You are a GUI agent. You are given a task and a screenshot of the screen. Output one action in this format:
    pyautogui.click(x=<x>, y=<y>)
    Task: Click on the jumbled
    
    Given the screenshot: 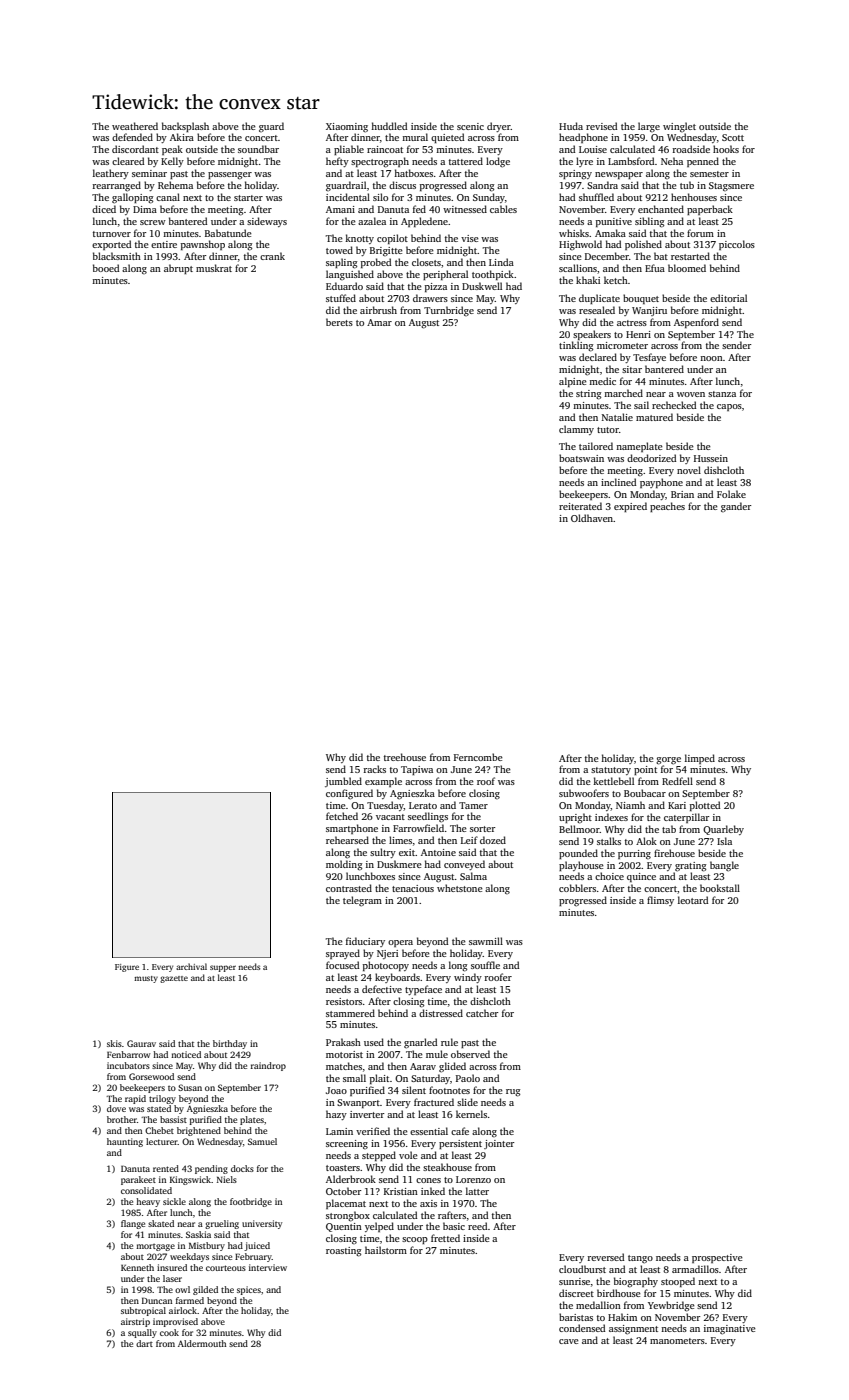 What is the action you would take?
    pyautogui.click(x=343, y=782)
